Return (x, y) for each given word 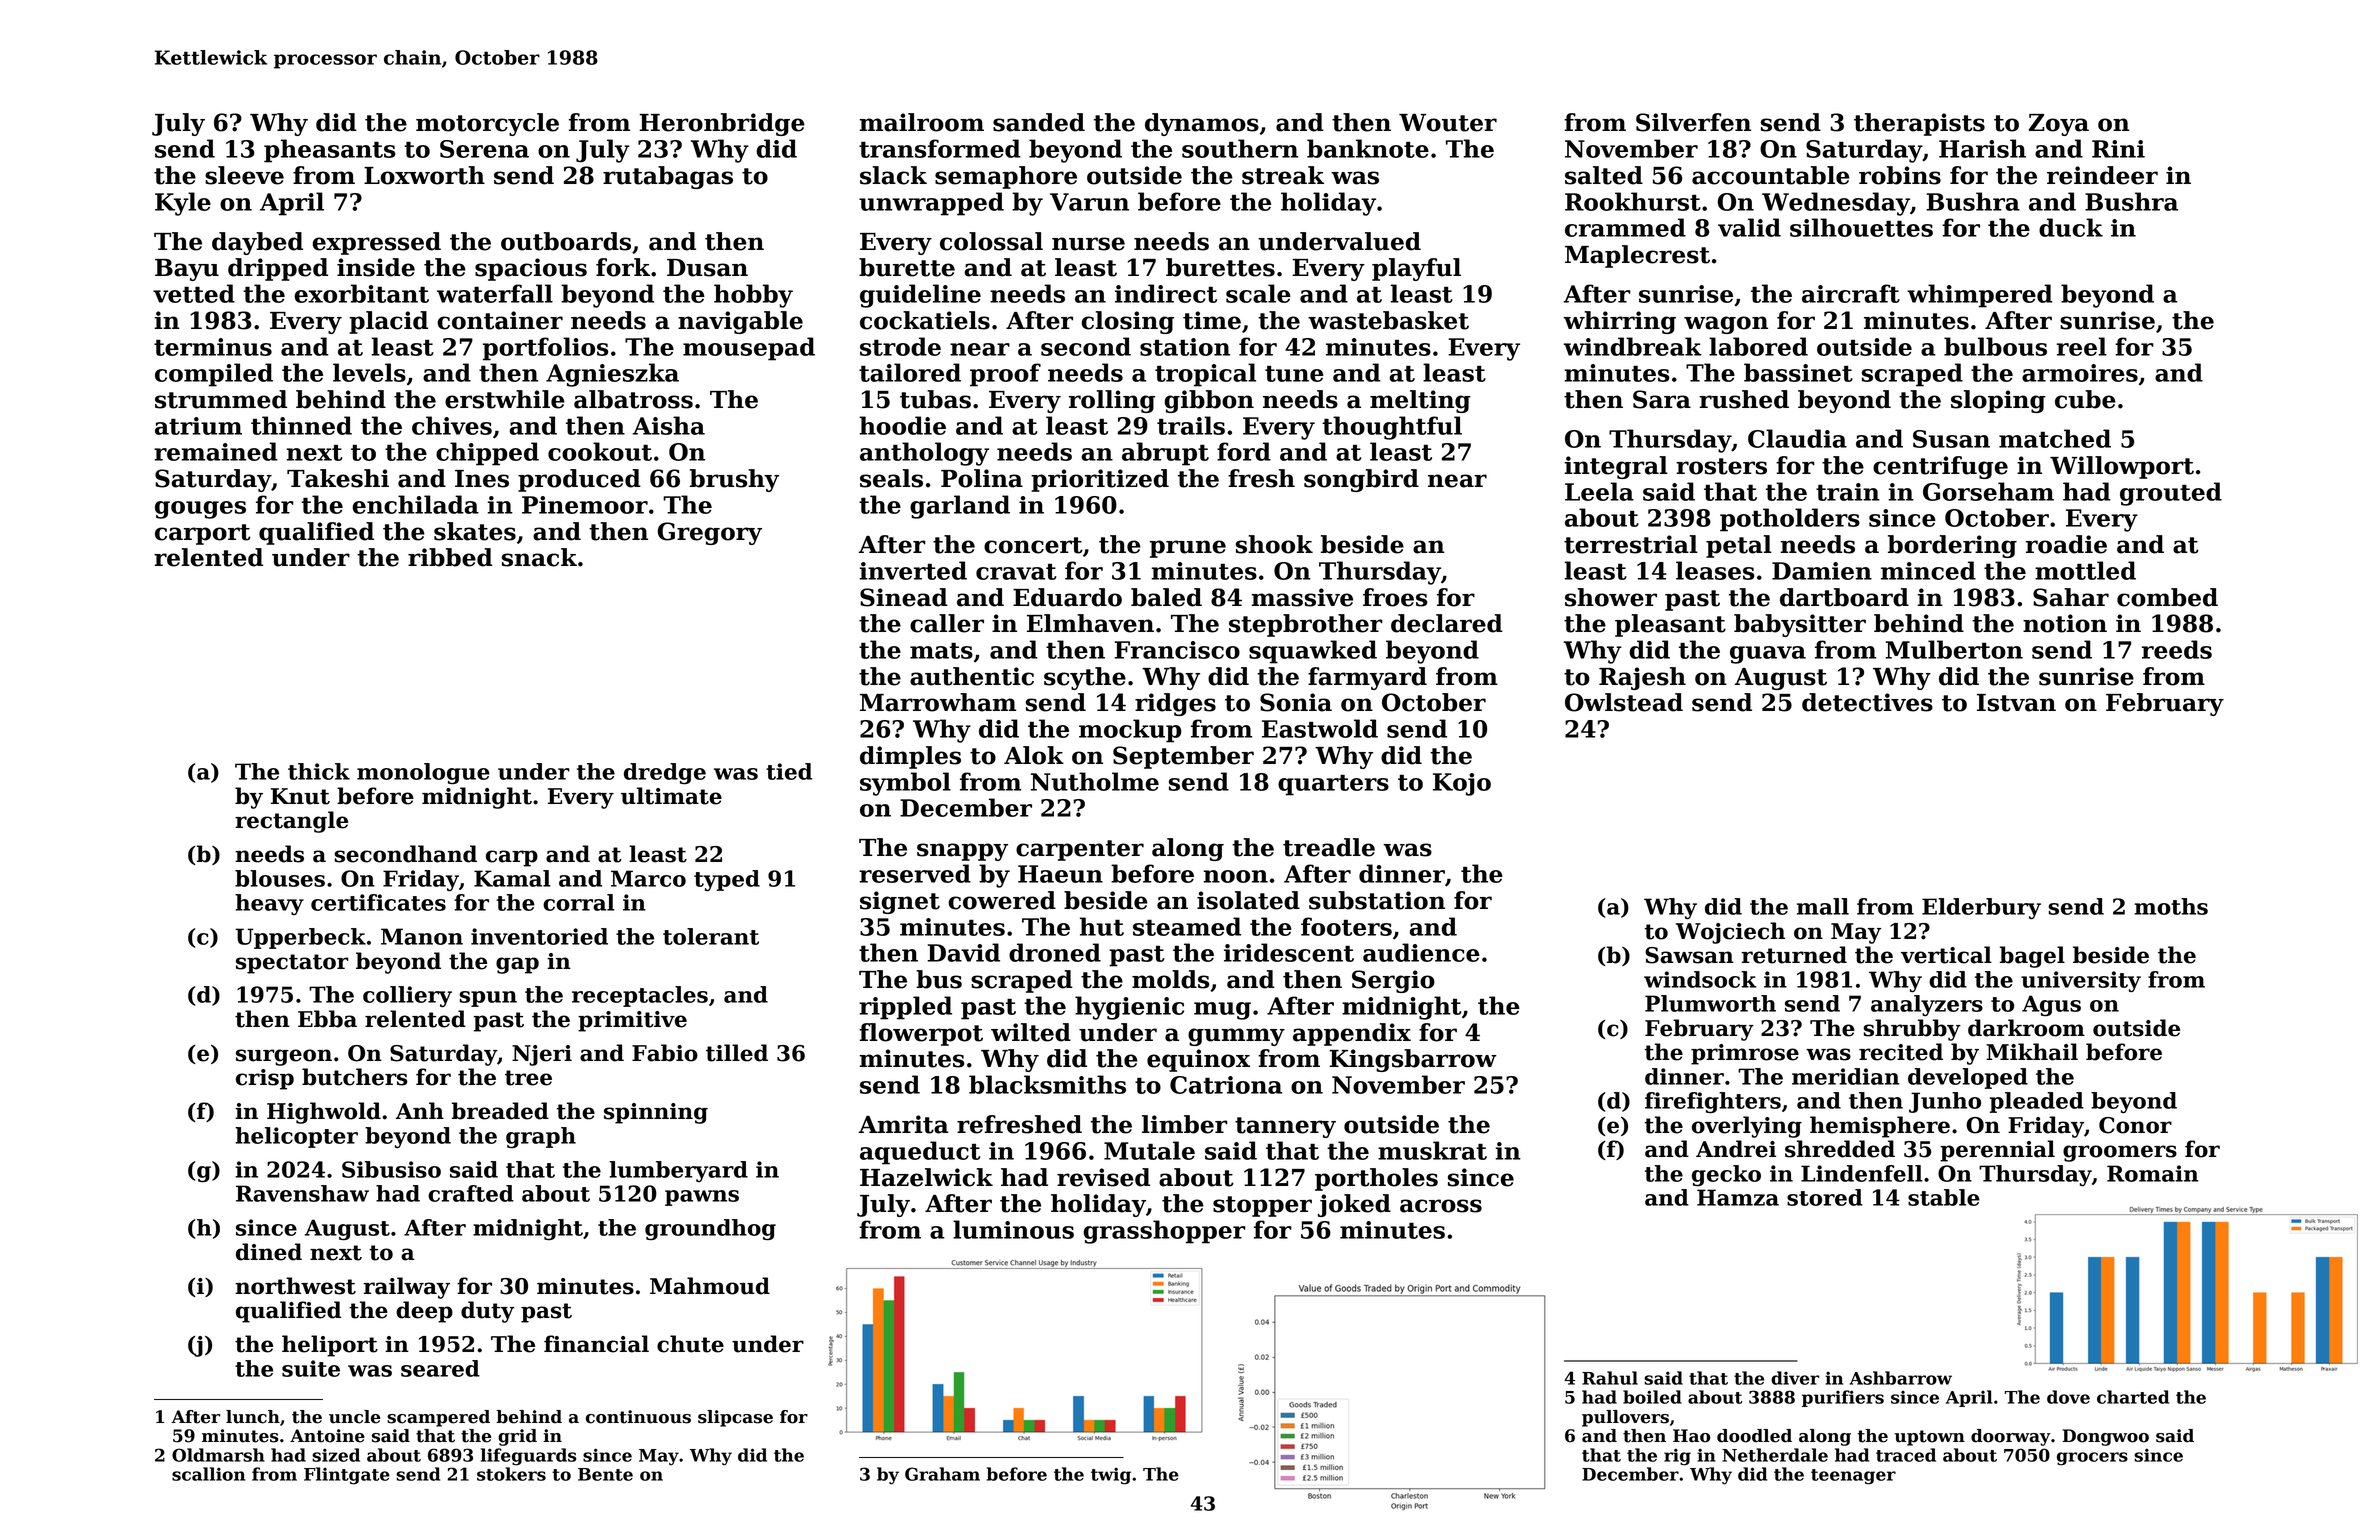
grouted (2171, 494)
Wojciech (1730, 933)
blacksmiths (1047, 1084)
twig (1111, 1476)
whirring (1619, 322)
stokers (511, 1474)
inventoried (539, 936)
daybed (257, 243)
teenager (1853, 1477)
